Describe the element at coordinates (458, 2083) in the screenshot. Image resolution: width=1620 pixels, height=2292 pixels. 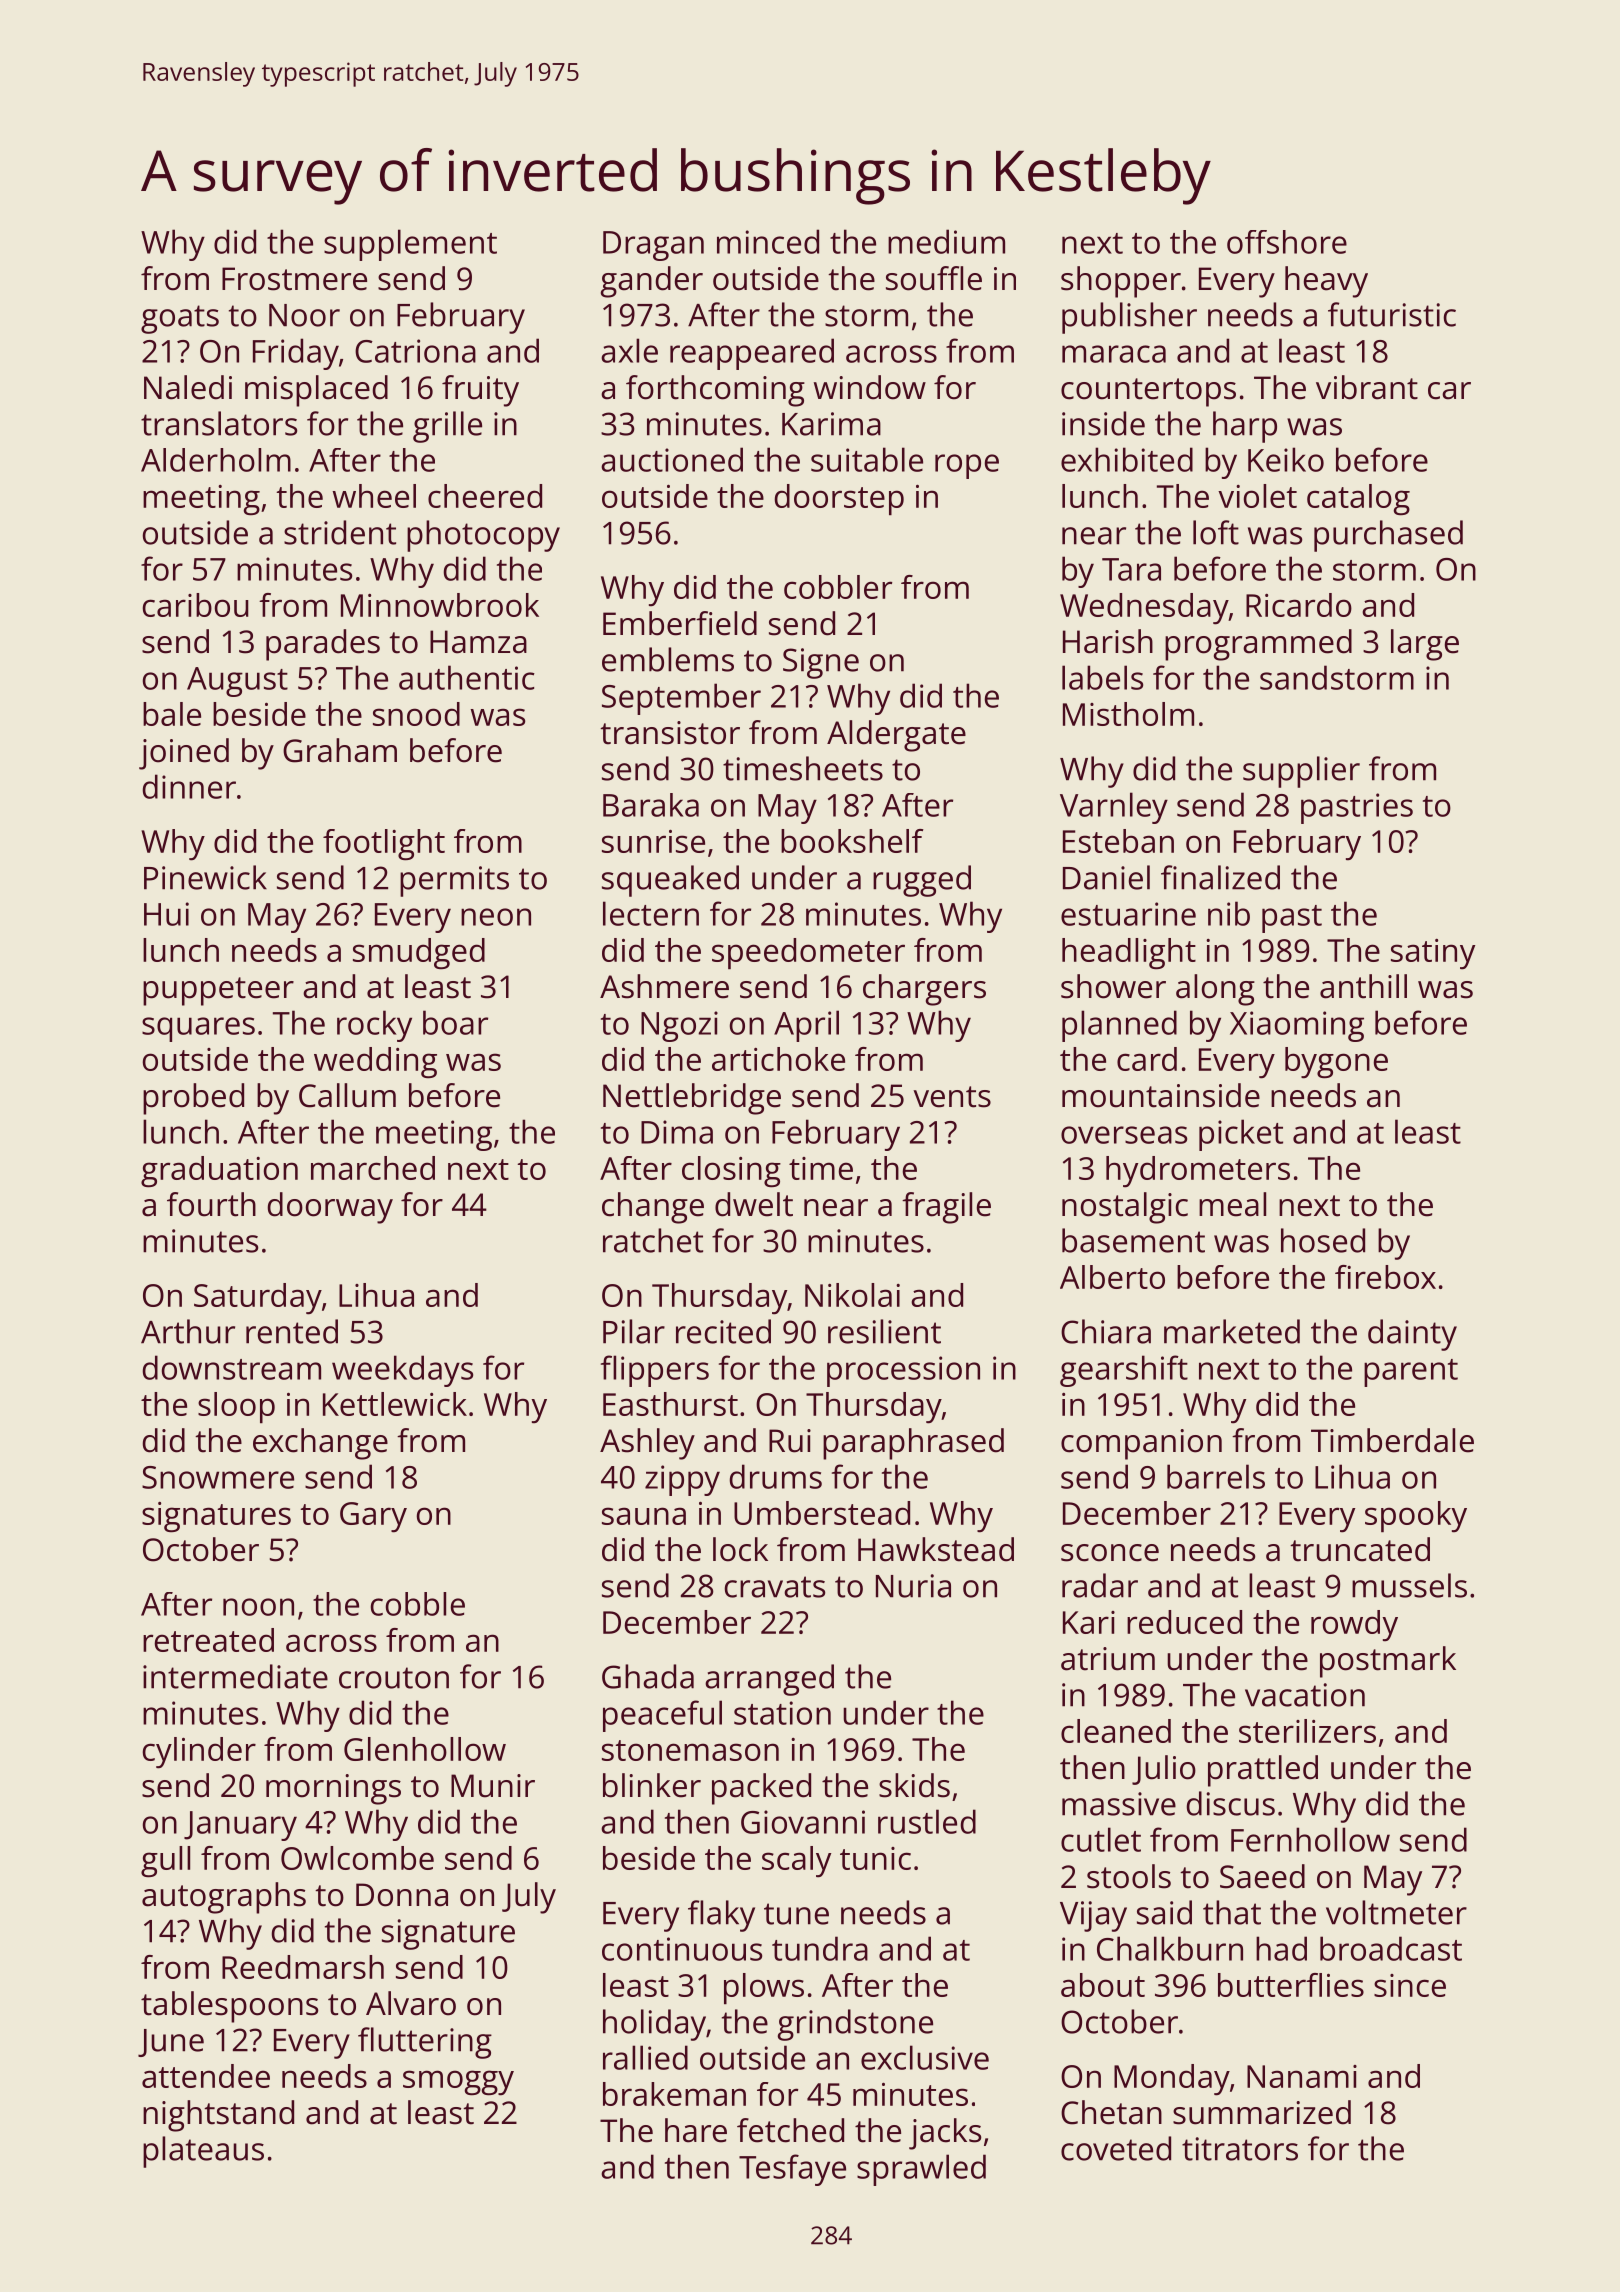
I see `smoggy` at that location.
